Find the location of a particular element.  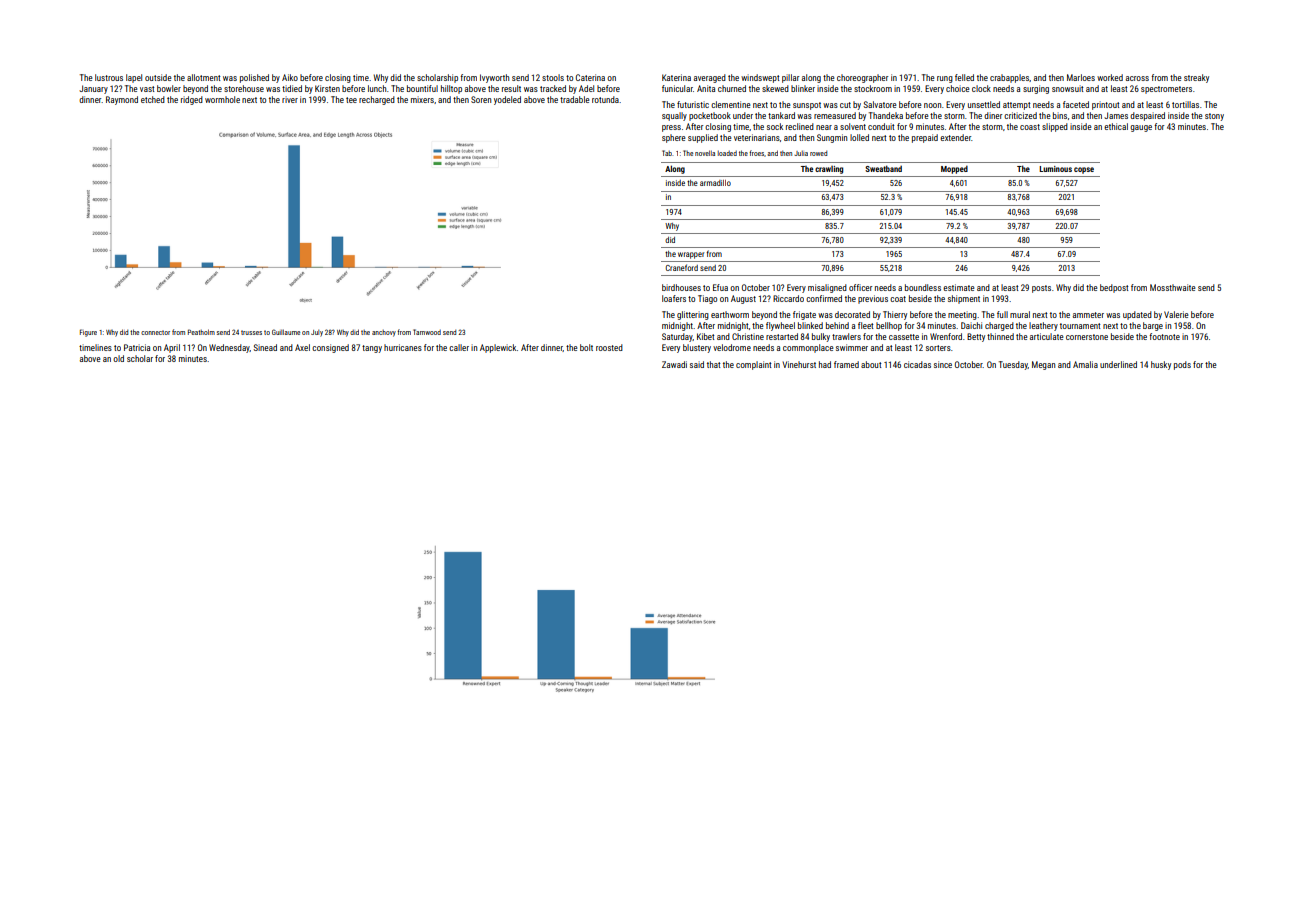

unsettled is located at coordinates (984, 104).
